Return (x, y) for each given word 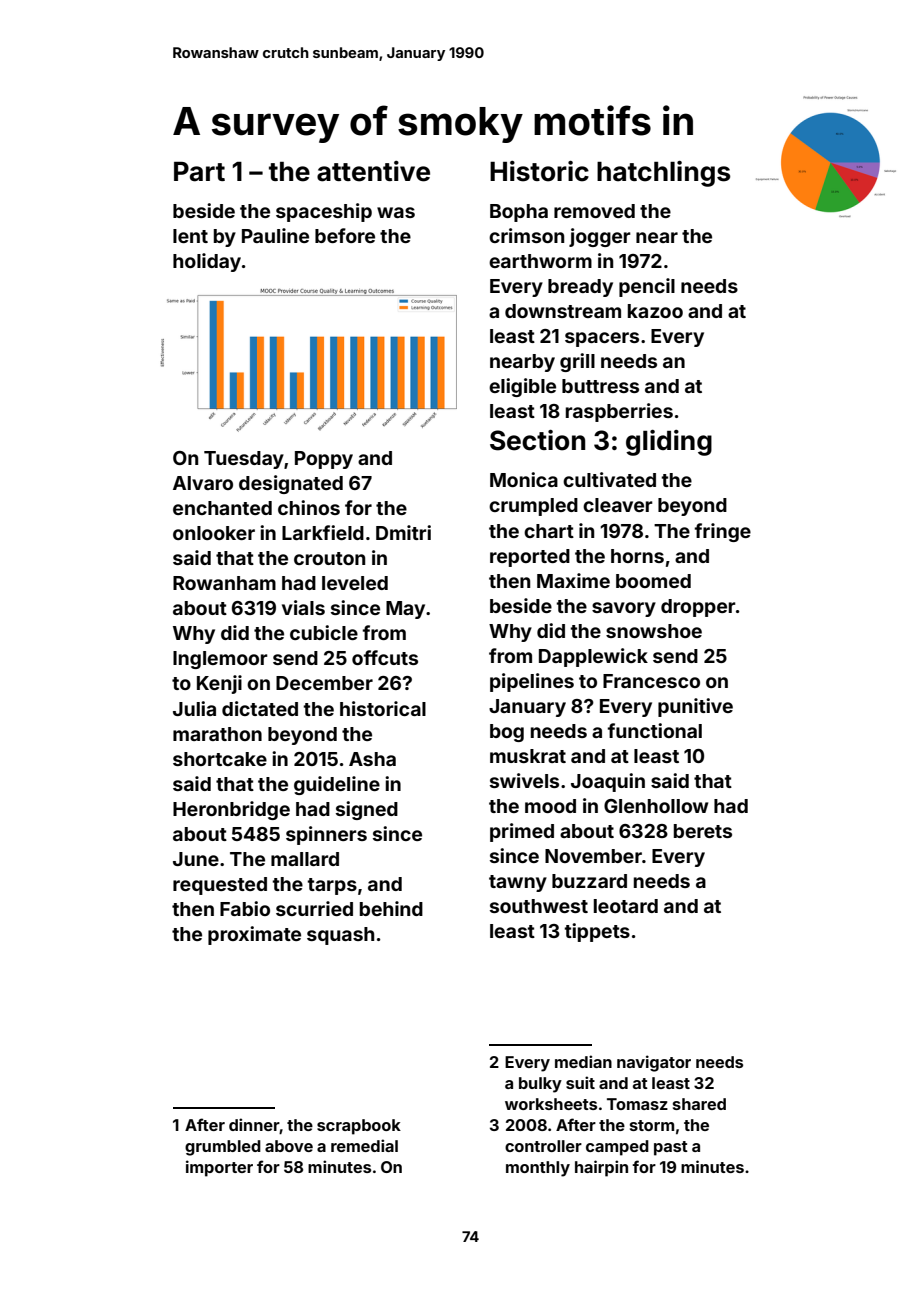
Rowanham (224, 583)
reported (530, 558)
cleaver (618, 505)
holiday (207, 262)
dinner (254, 1126)
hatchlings (663, 174)
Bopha (519, 213)
